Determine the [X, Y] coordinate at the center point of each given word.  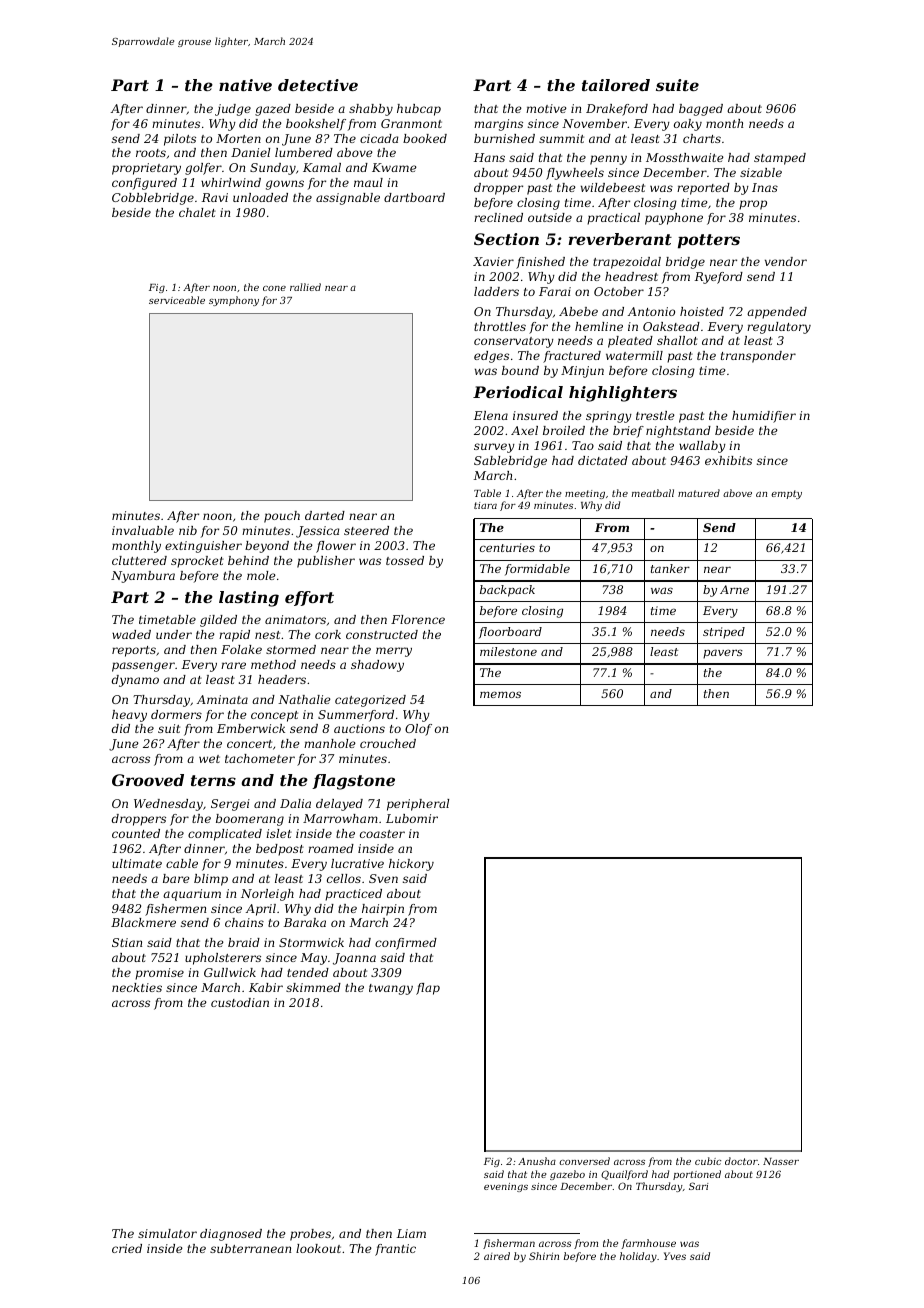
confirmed [406, 944]
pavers [723, 654]
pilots [180, 140]
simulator [167, 1233]
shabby [371, 110]
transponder [758, 357]
